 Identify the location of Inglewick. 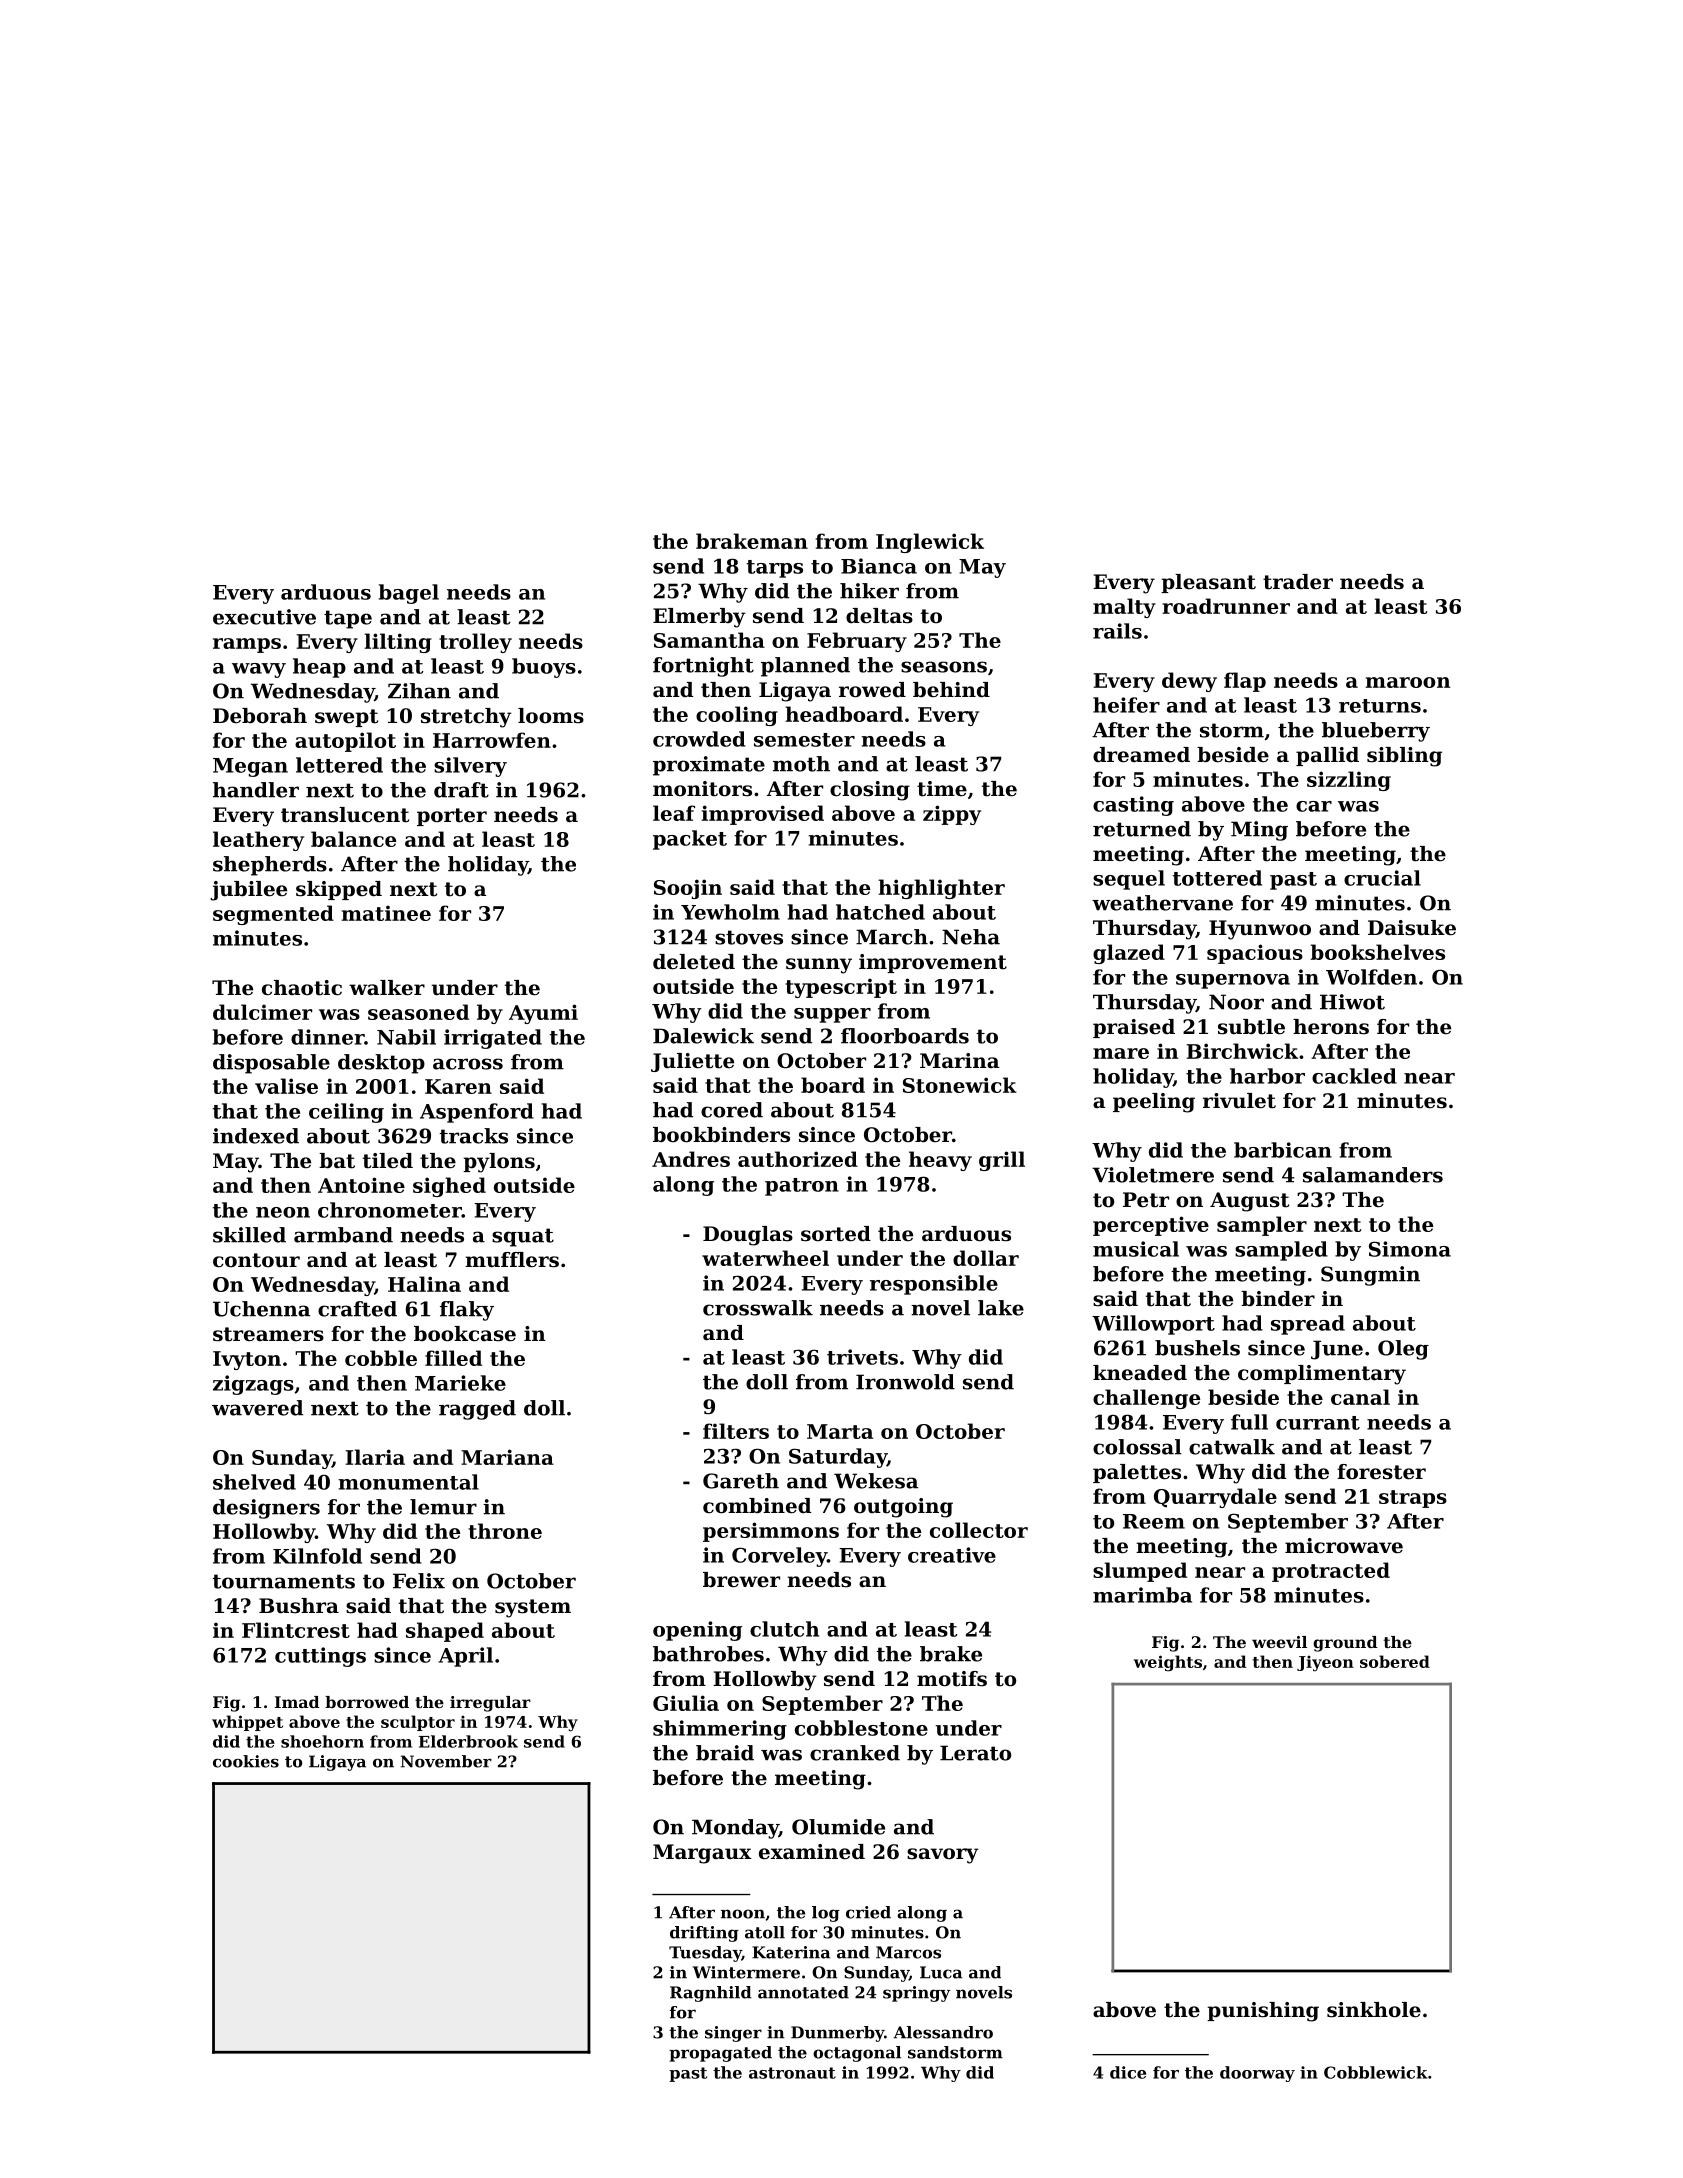
(930, 543).
